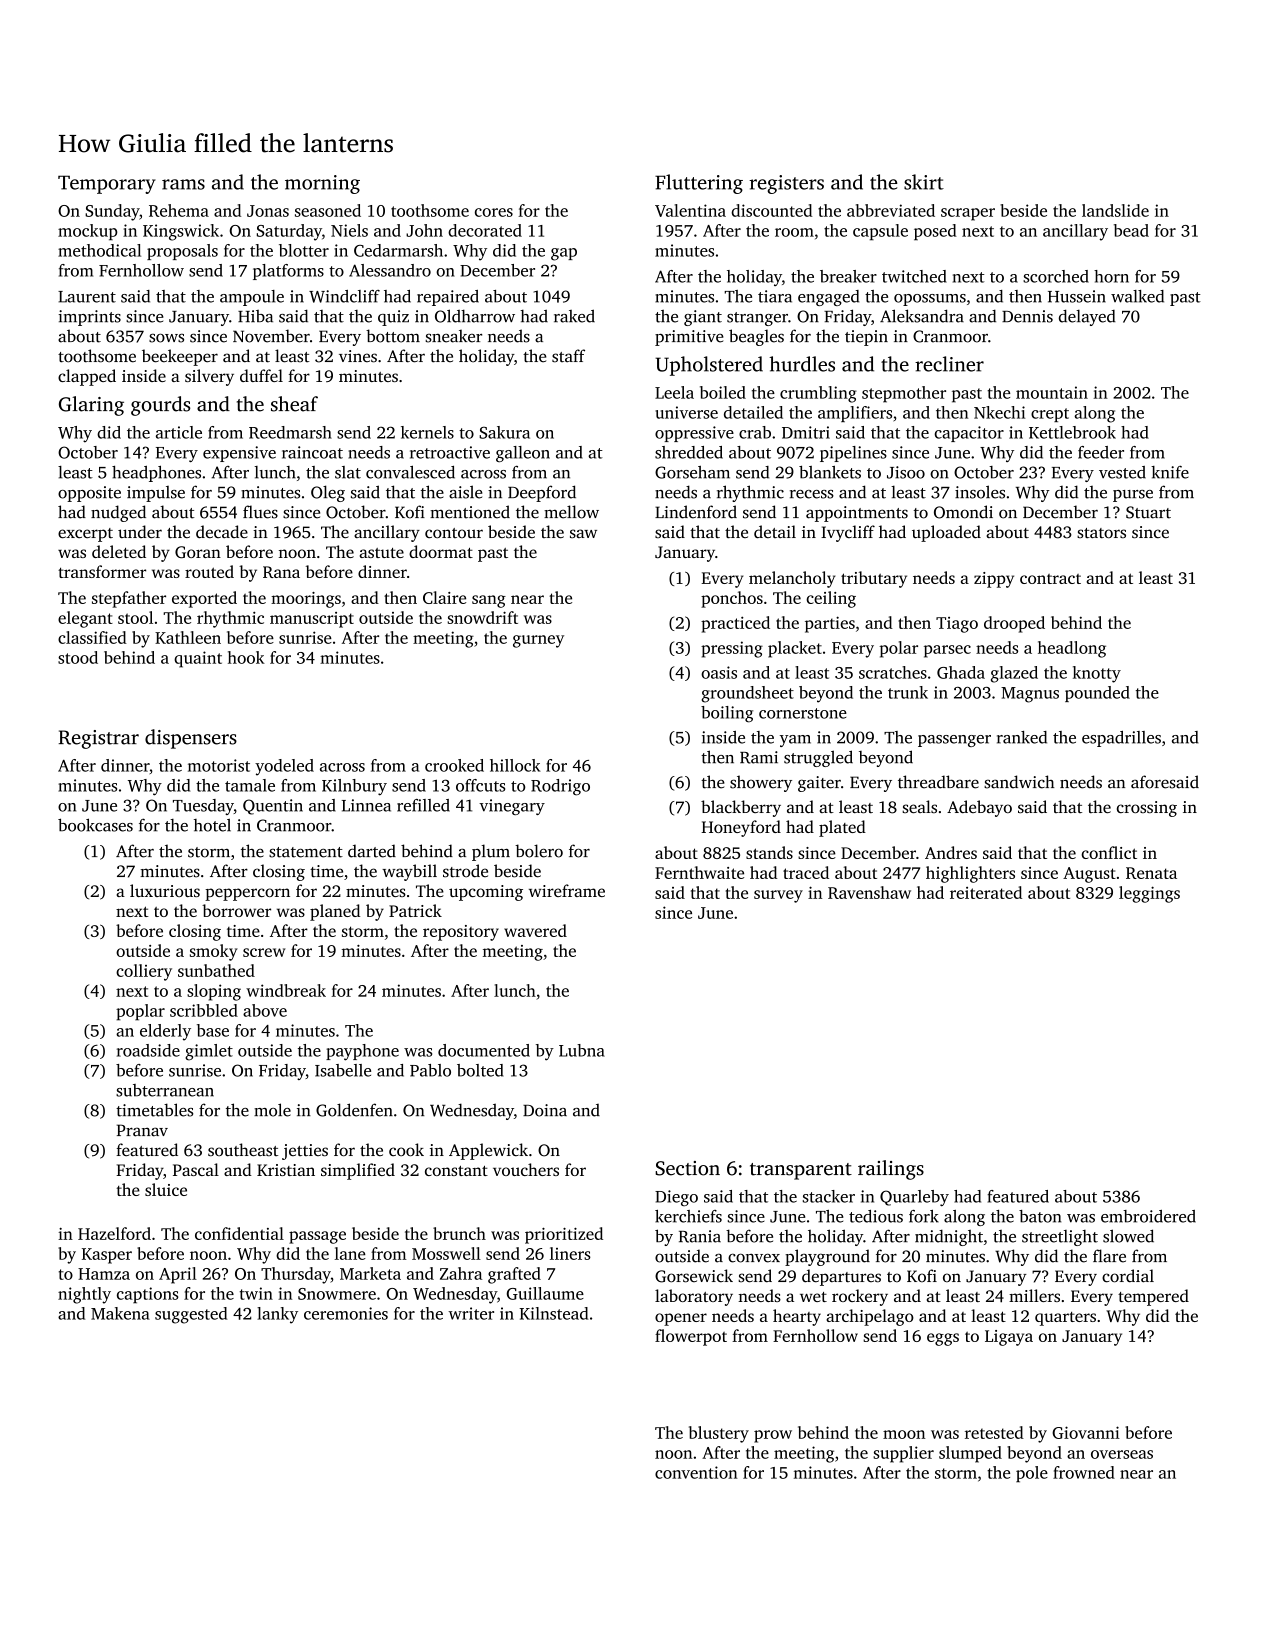 This screenshot has height=1635, width=1263. Describe the element at coordinates (583, 534) in the screenshot. I see `saw` at that location.
